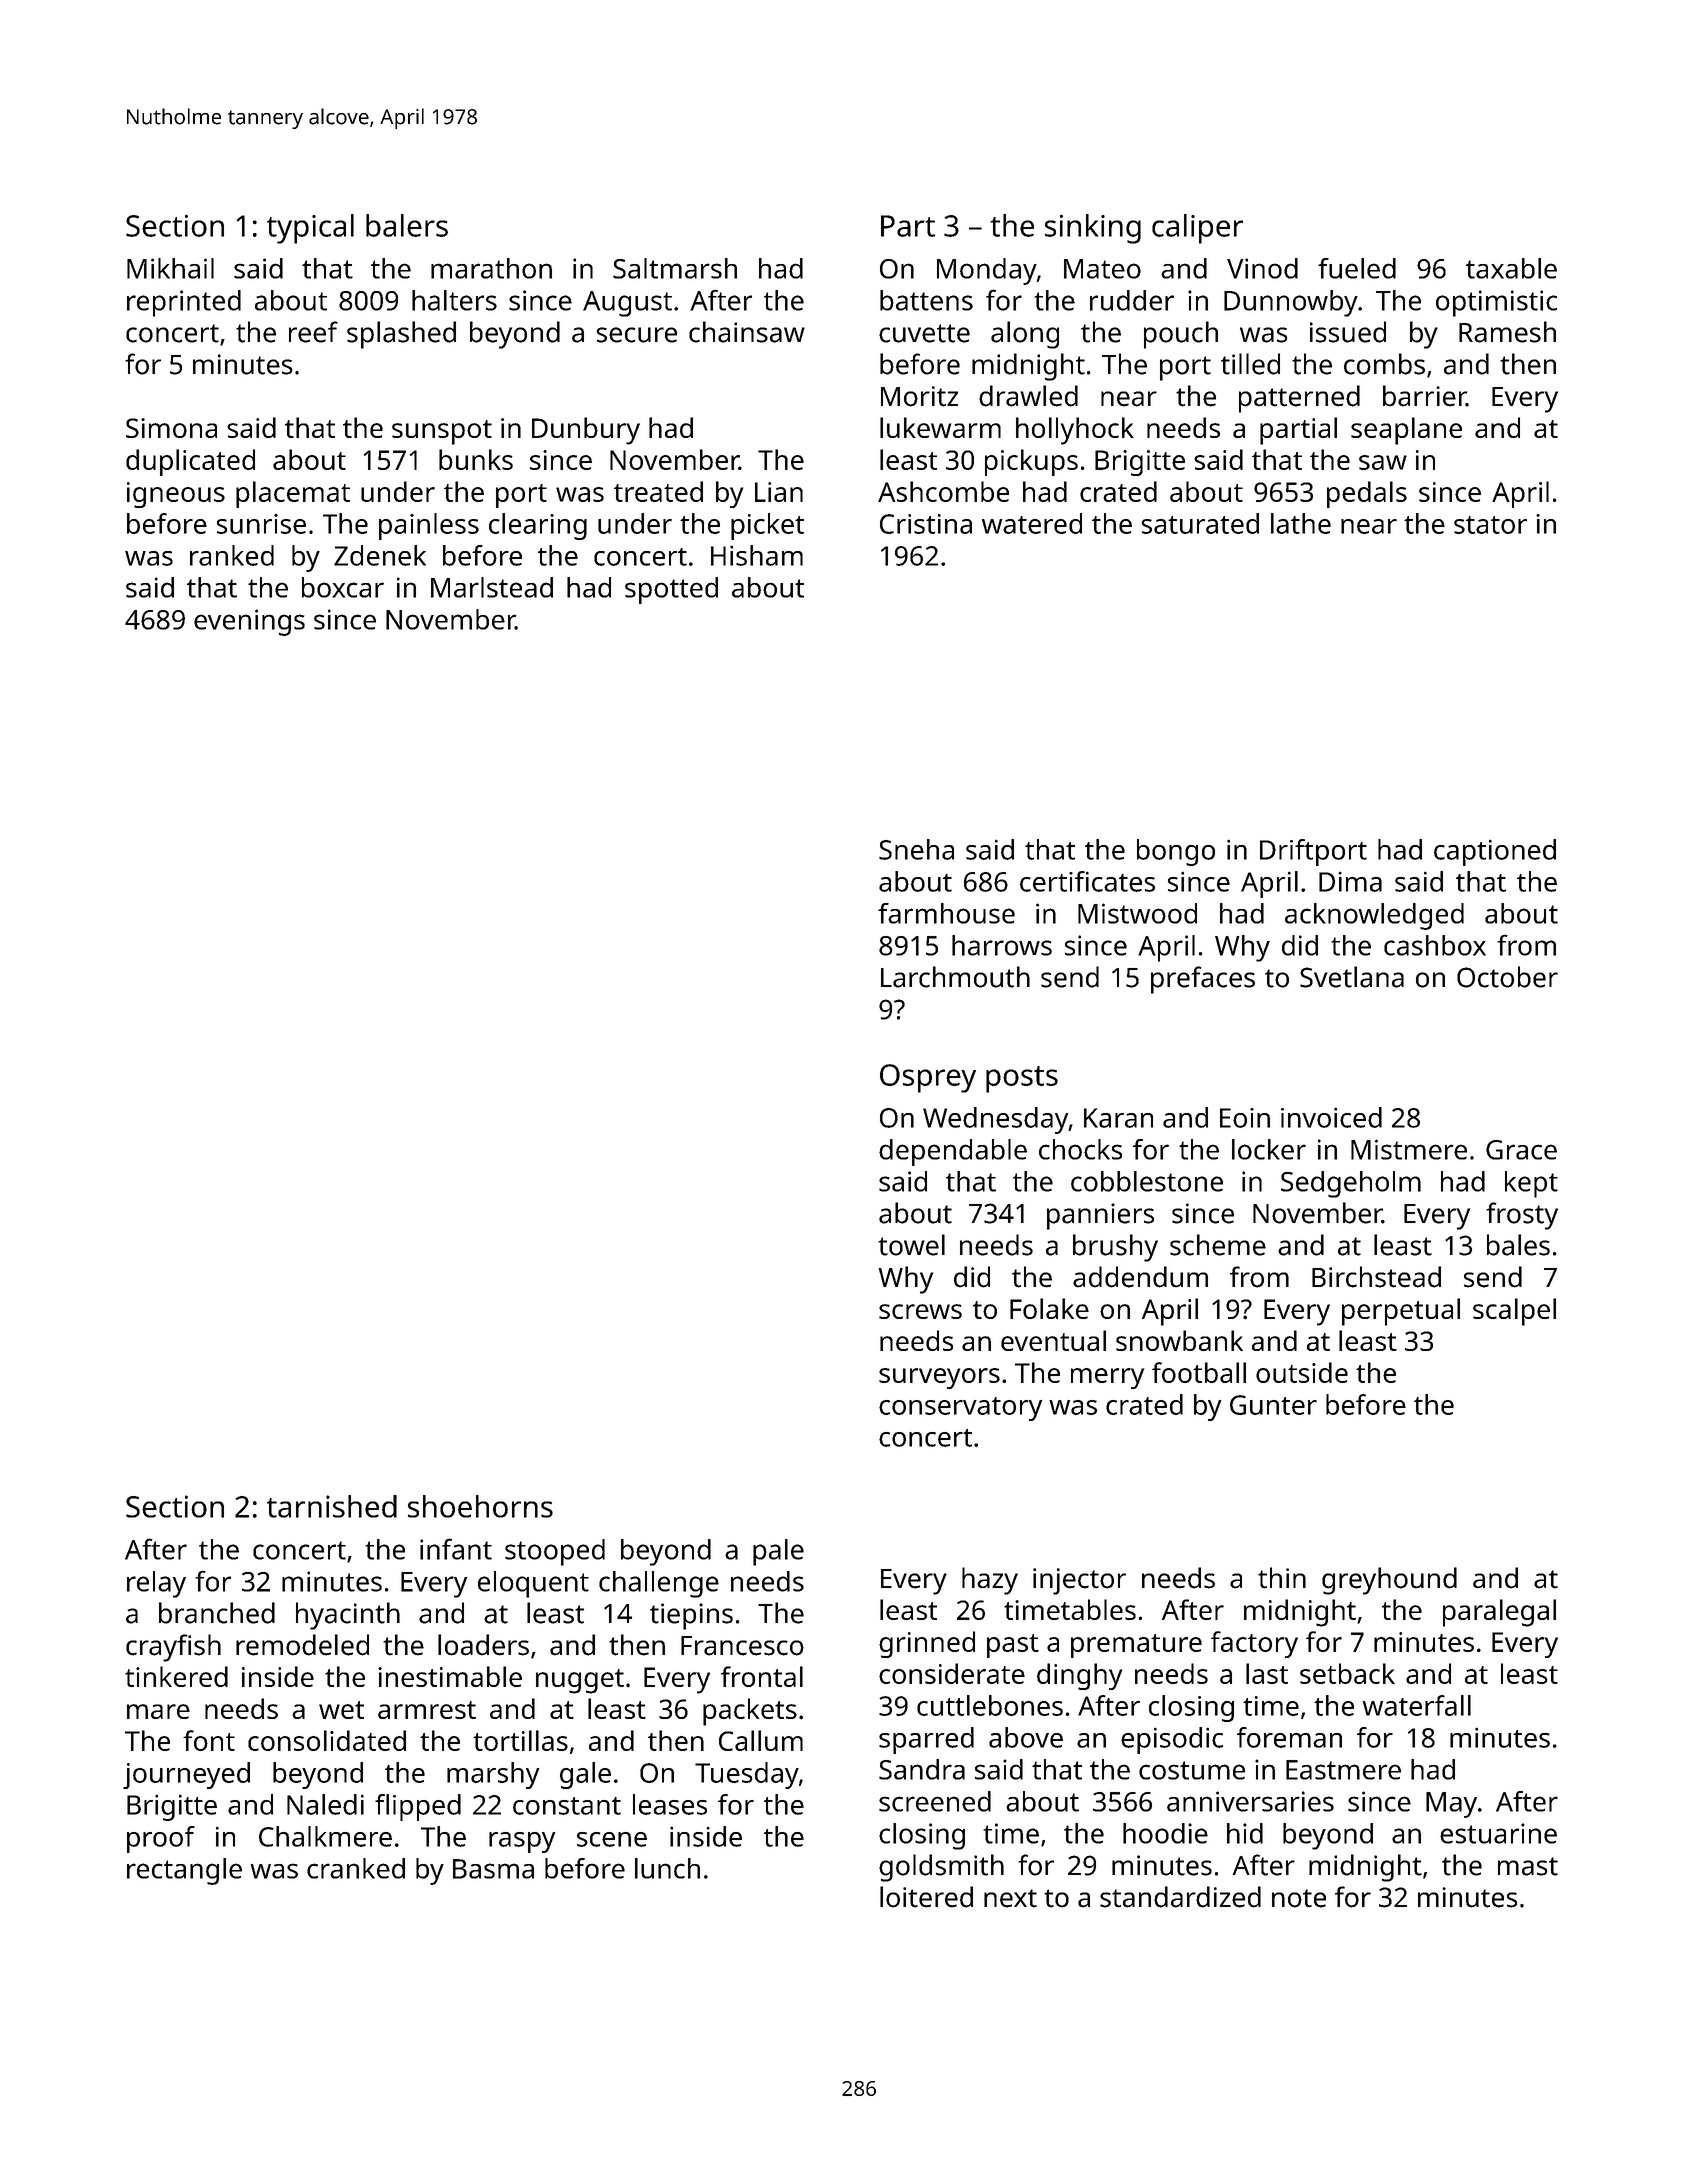 This screenshot has height=2178, width=1683. Describe the element at coordinates (920, 1311) in the screenshot. I see `screws` at that location.
